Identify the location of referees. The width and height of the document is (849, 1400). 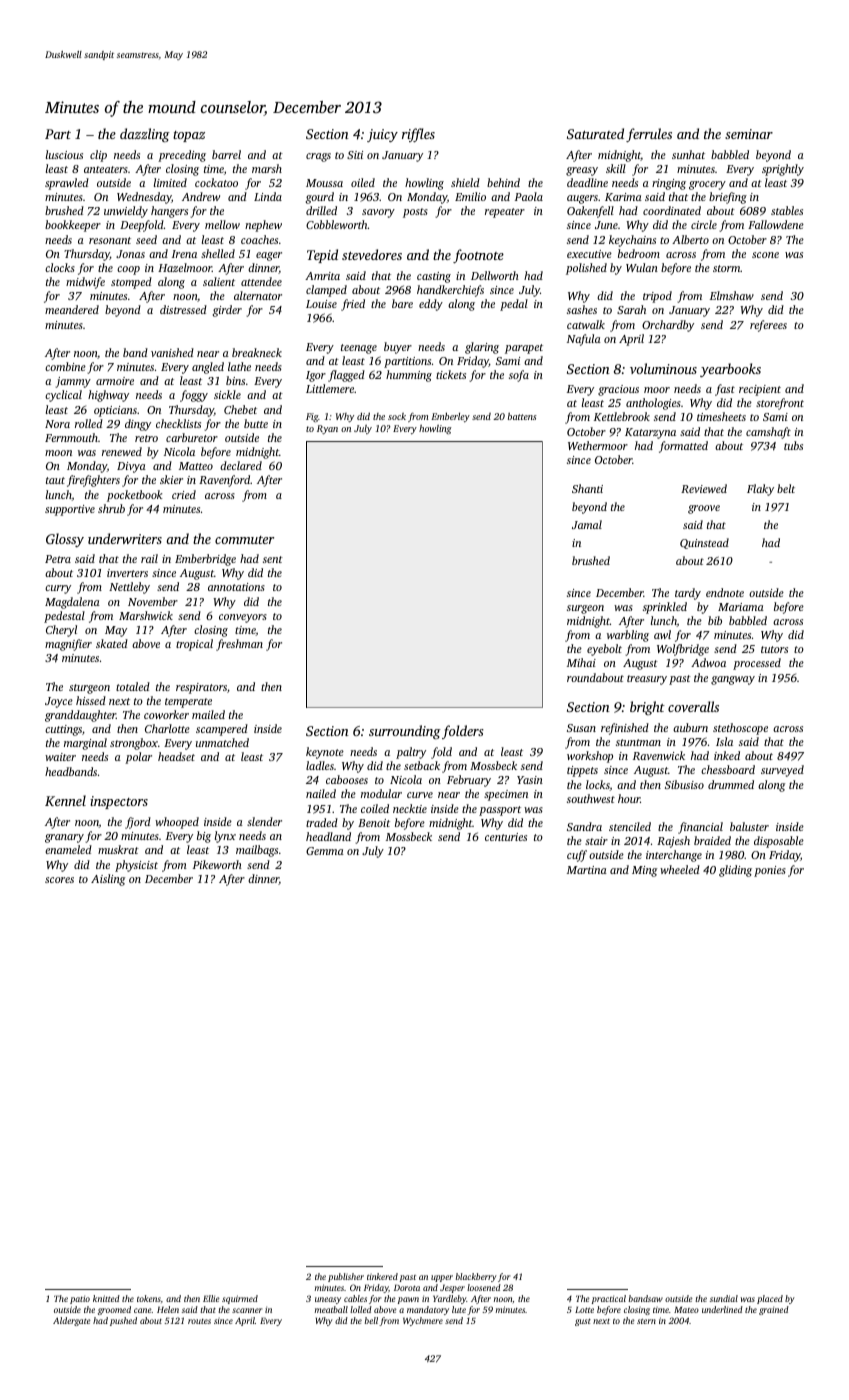
(768, 326).
